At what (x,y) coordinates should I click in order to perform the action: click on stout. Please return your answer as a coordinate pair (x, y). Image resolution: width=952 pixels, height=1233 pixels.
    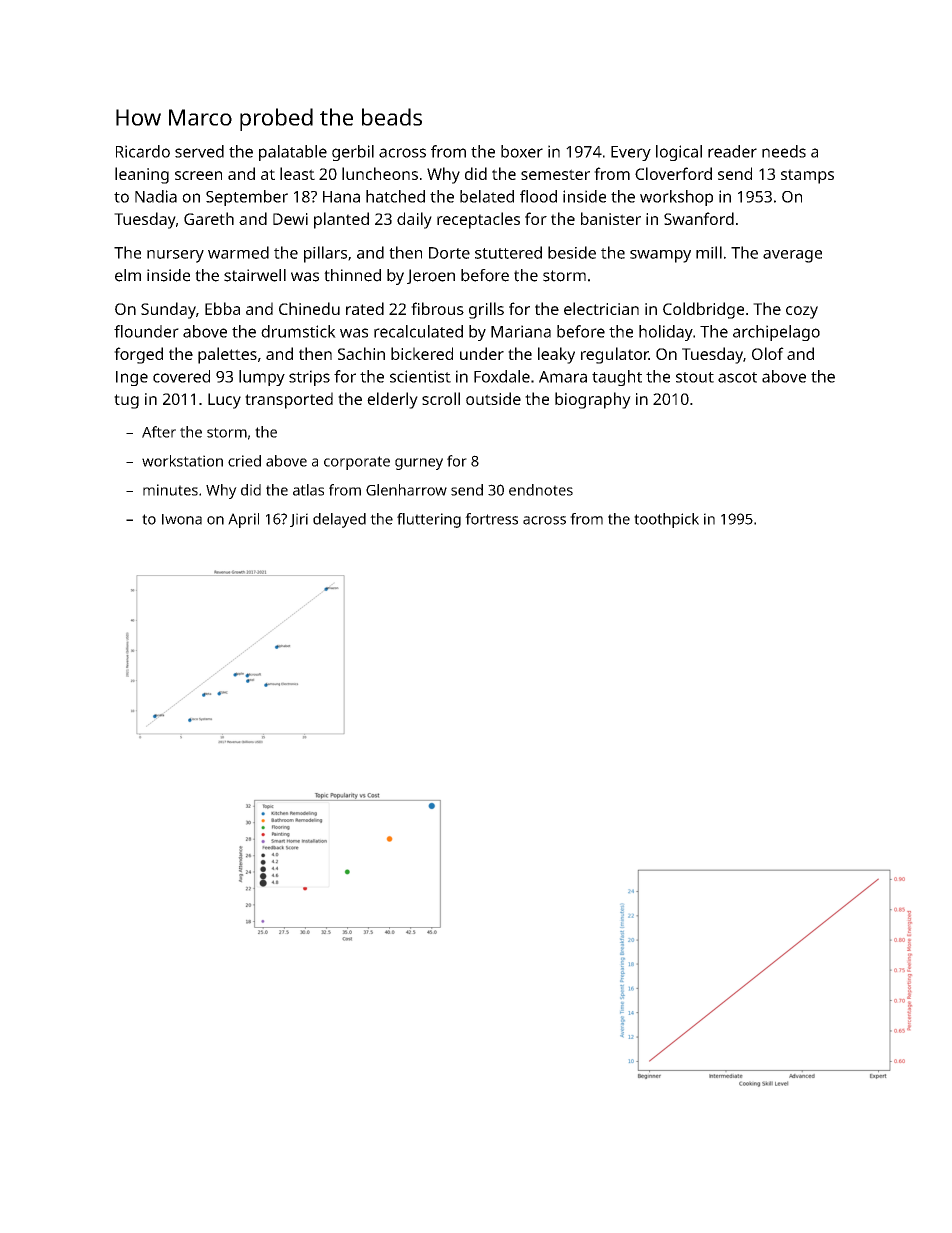
    Looking at the image, I should click on (695, 377).
